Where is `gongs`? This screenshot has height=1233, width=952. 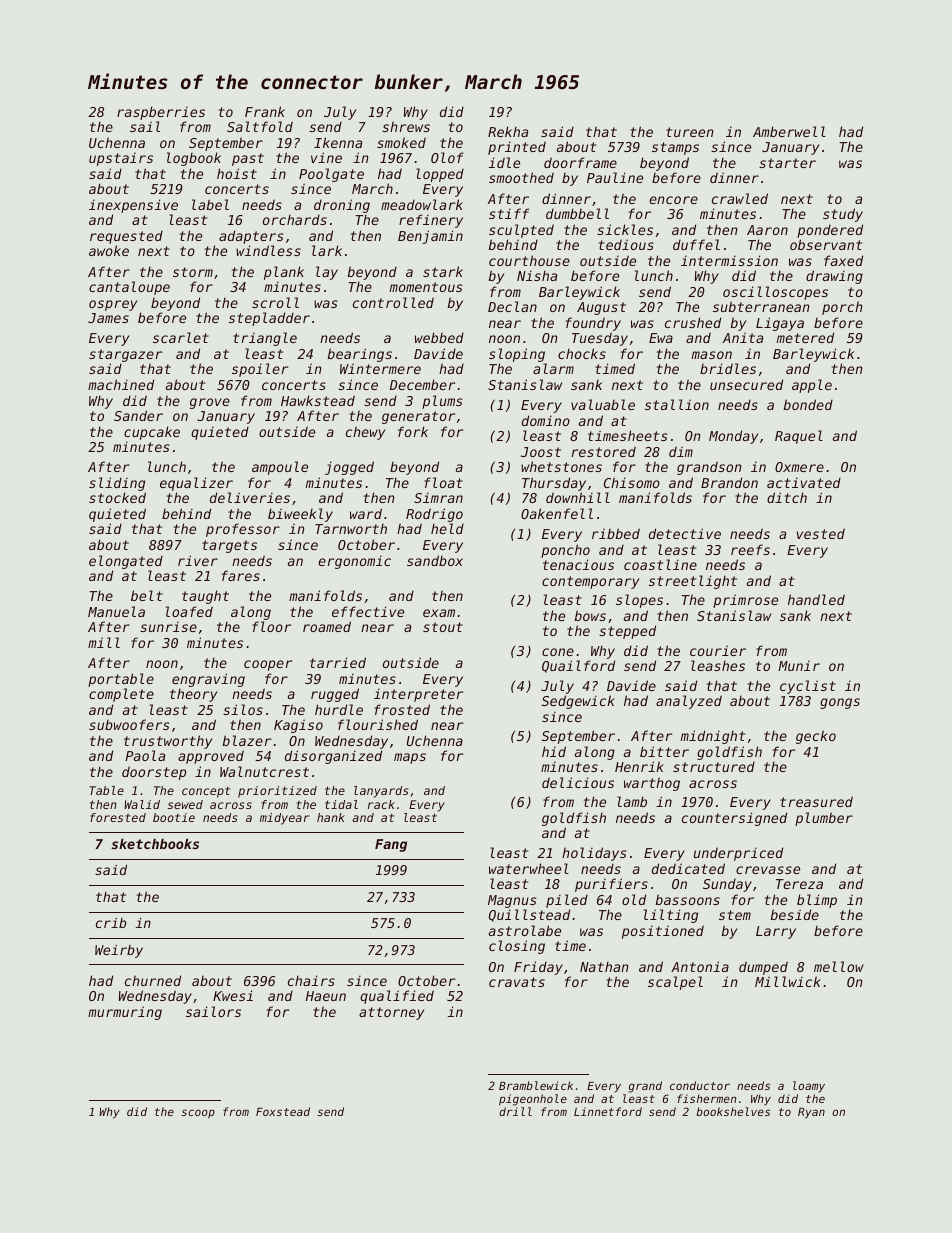
gongs is located at coordinates (840, 703).
